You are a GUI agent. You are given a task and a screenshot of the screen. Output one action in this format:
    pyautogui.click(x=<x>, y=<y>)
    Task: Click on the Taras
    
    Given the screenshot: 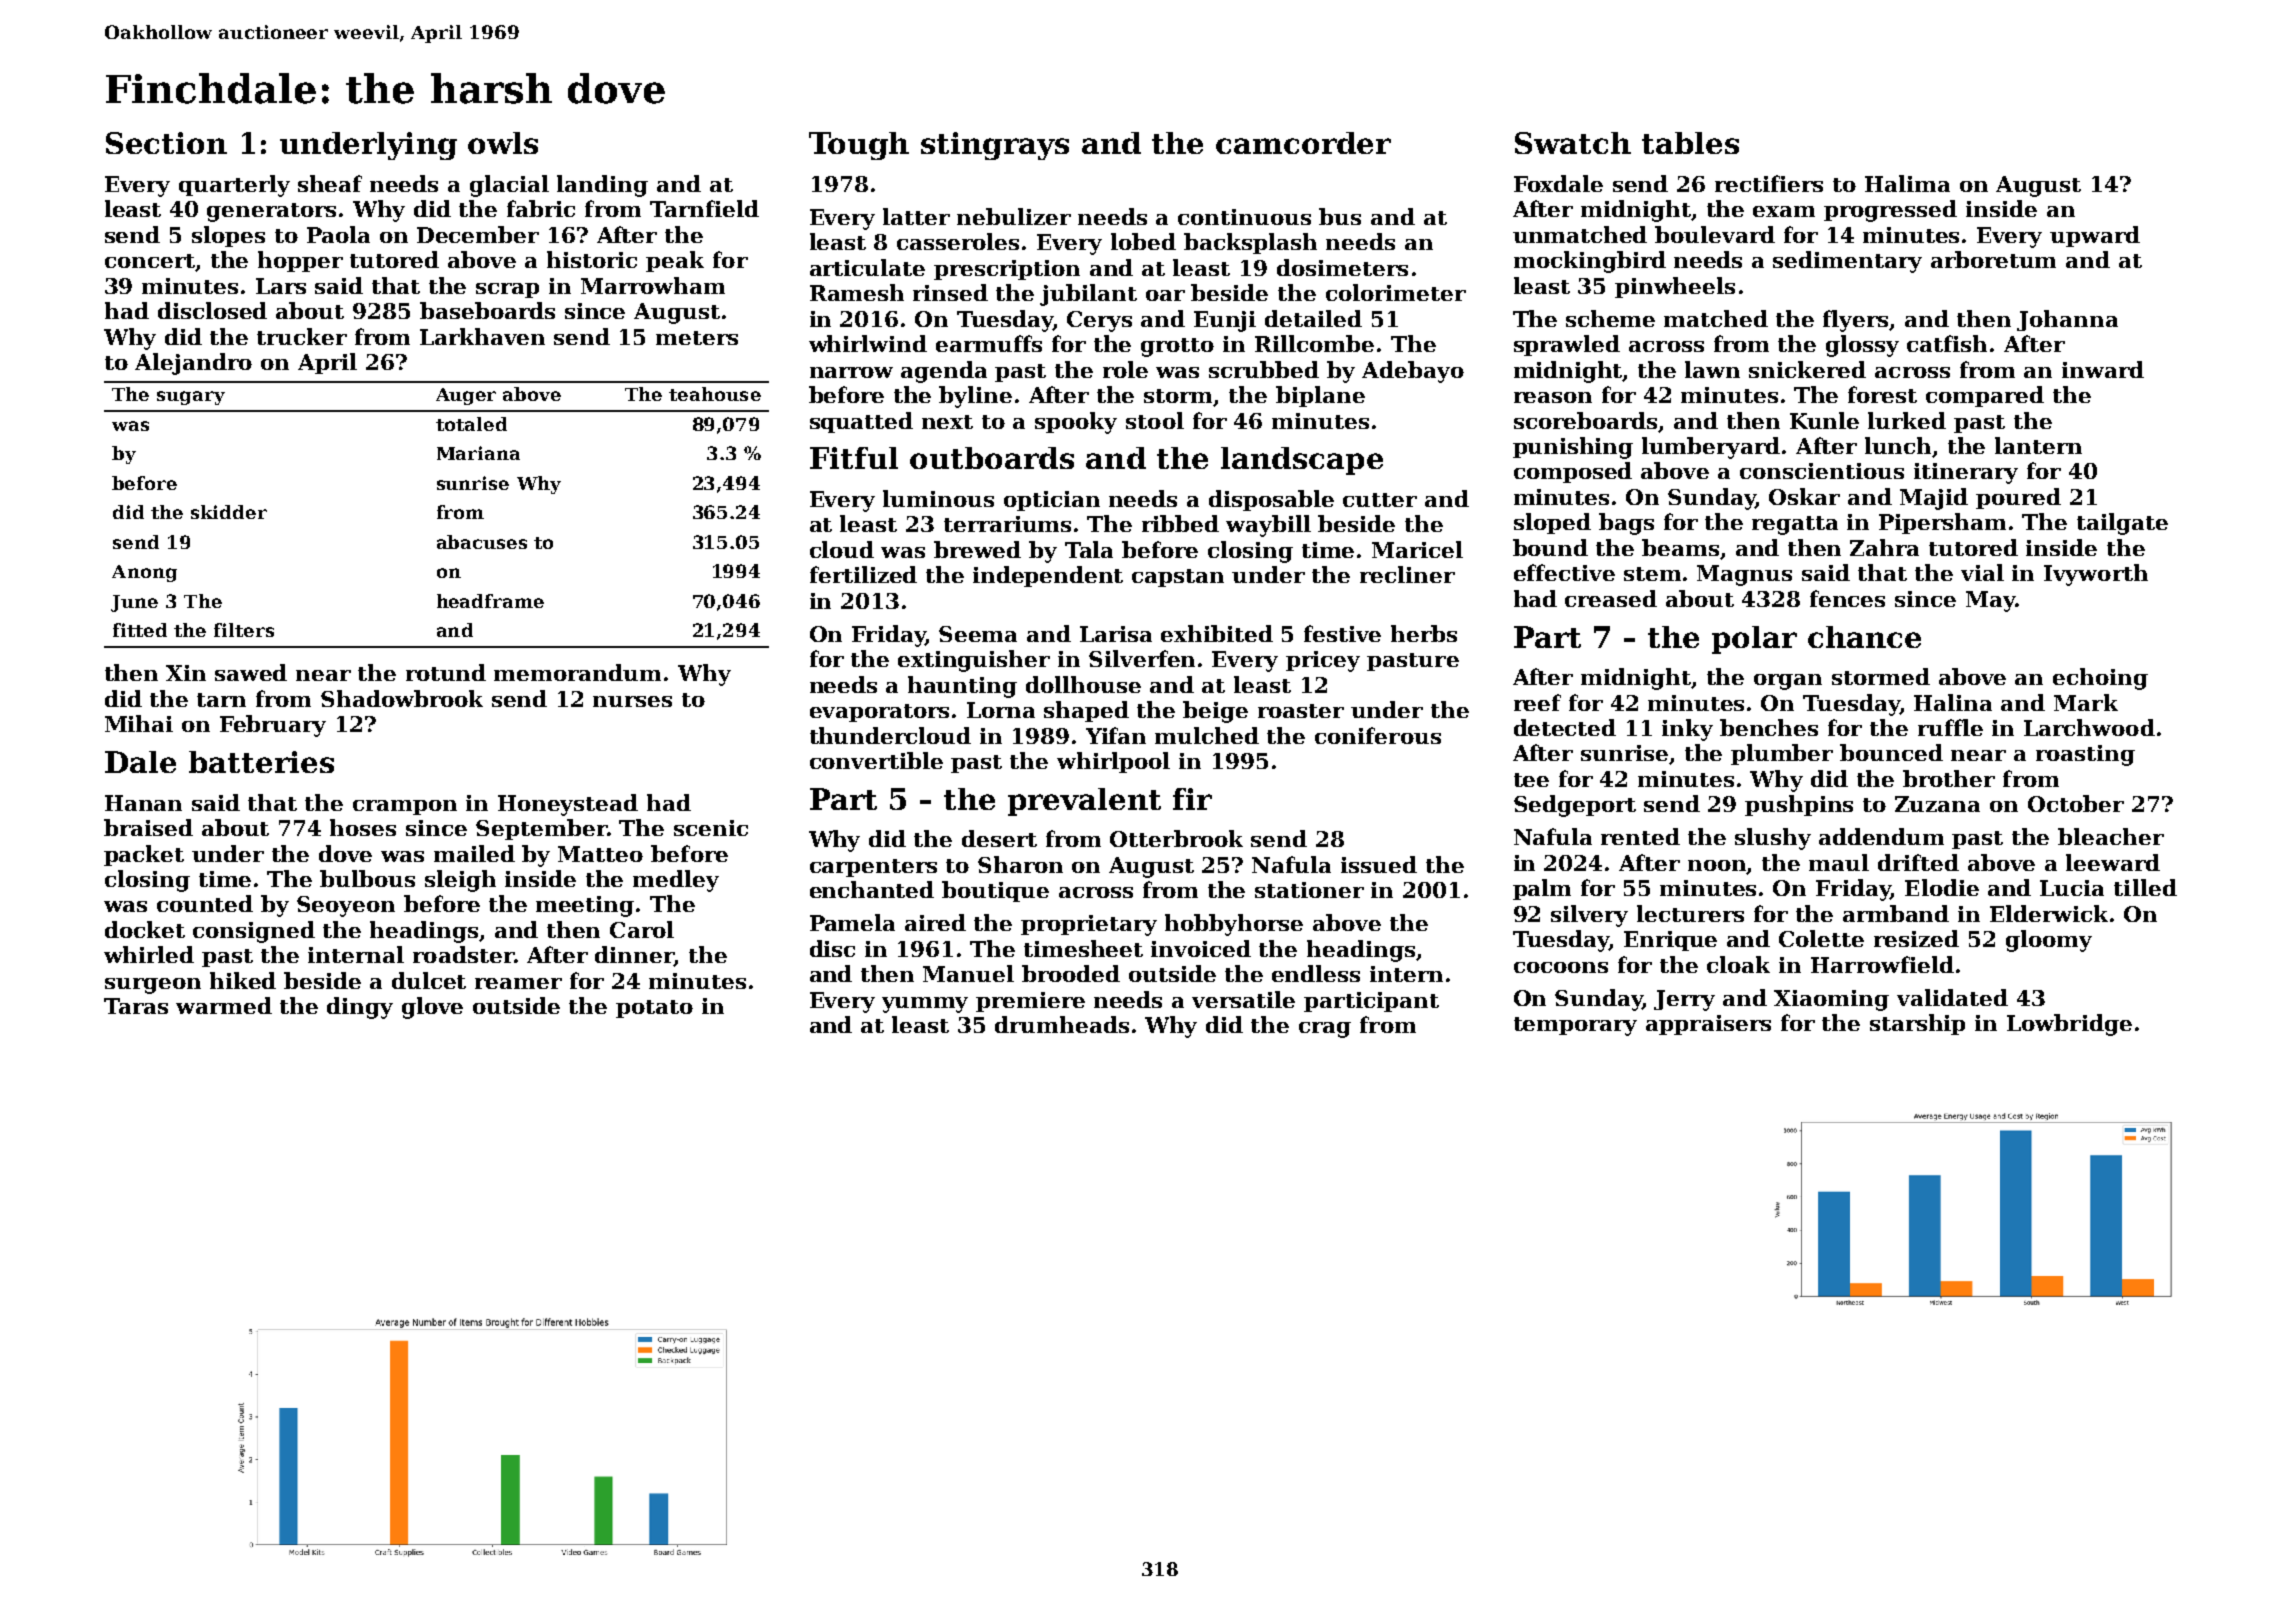 What is the action you would take?
    pyautogui.click(x=136, y=1006)
